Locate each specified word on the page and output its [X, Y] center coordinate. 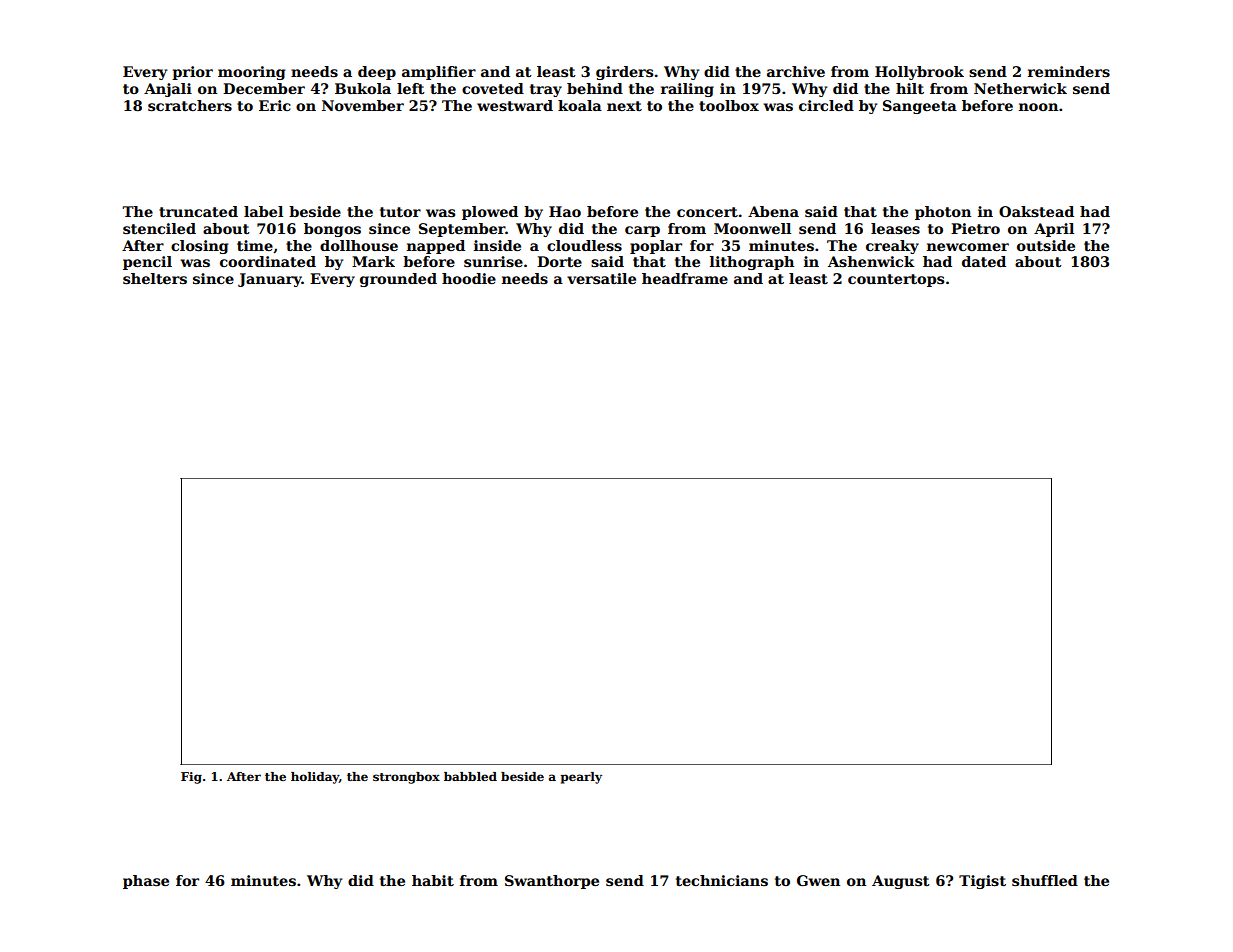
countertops [896, 280]
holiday [315, 778]
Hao [565, 211]
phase [146, 882]
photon [943, 213]
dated [984, 261]
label [263, 211]
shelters [155, 278]
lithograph [752, 263]
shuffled [1045, 880]
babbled [470, 776]
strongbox [406, 778]
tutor [400, 212]
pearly [581, 778]
